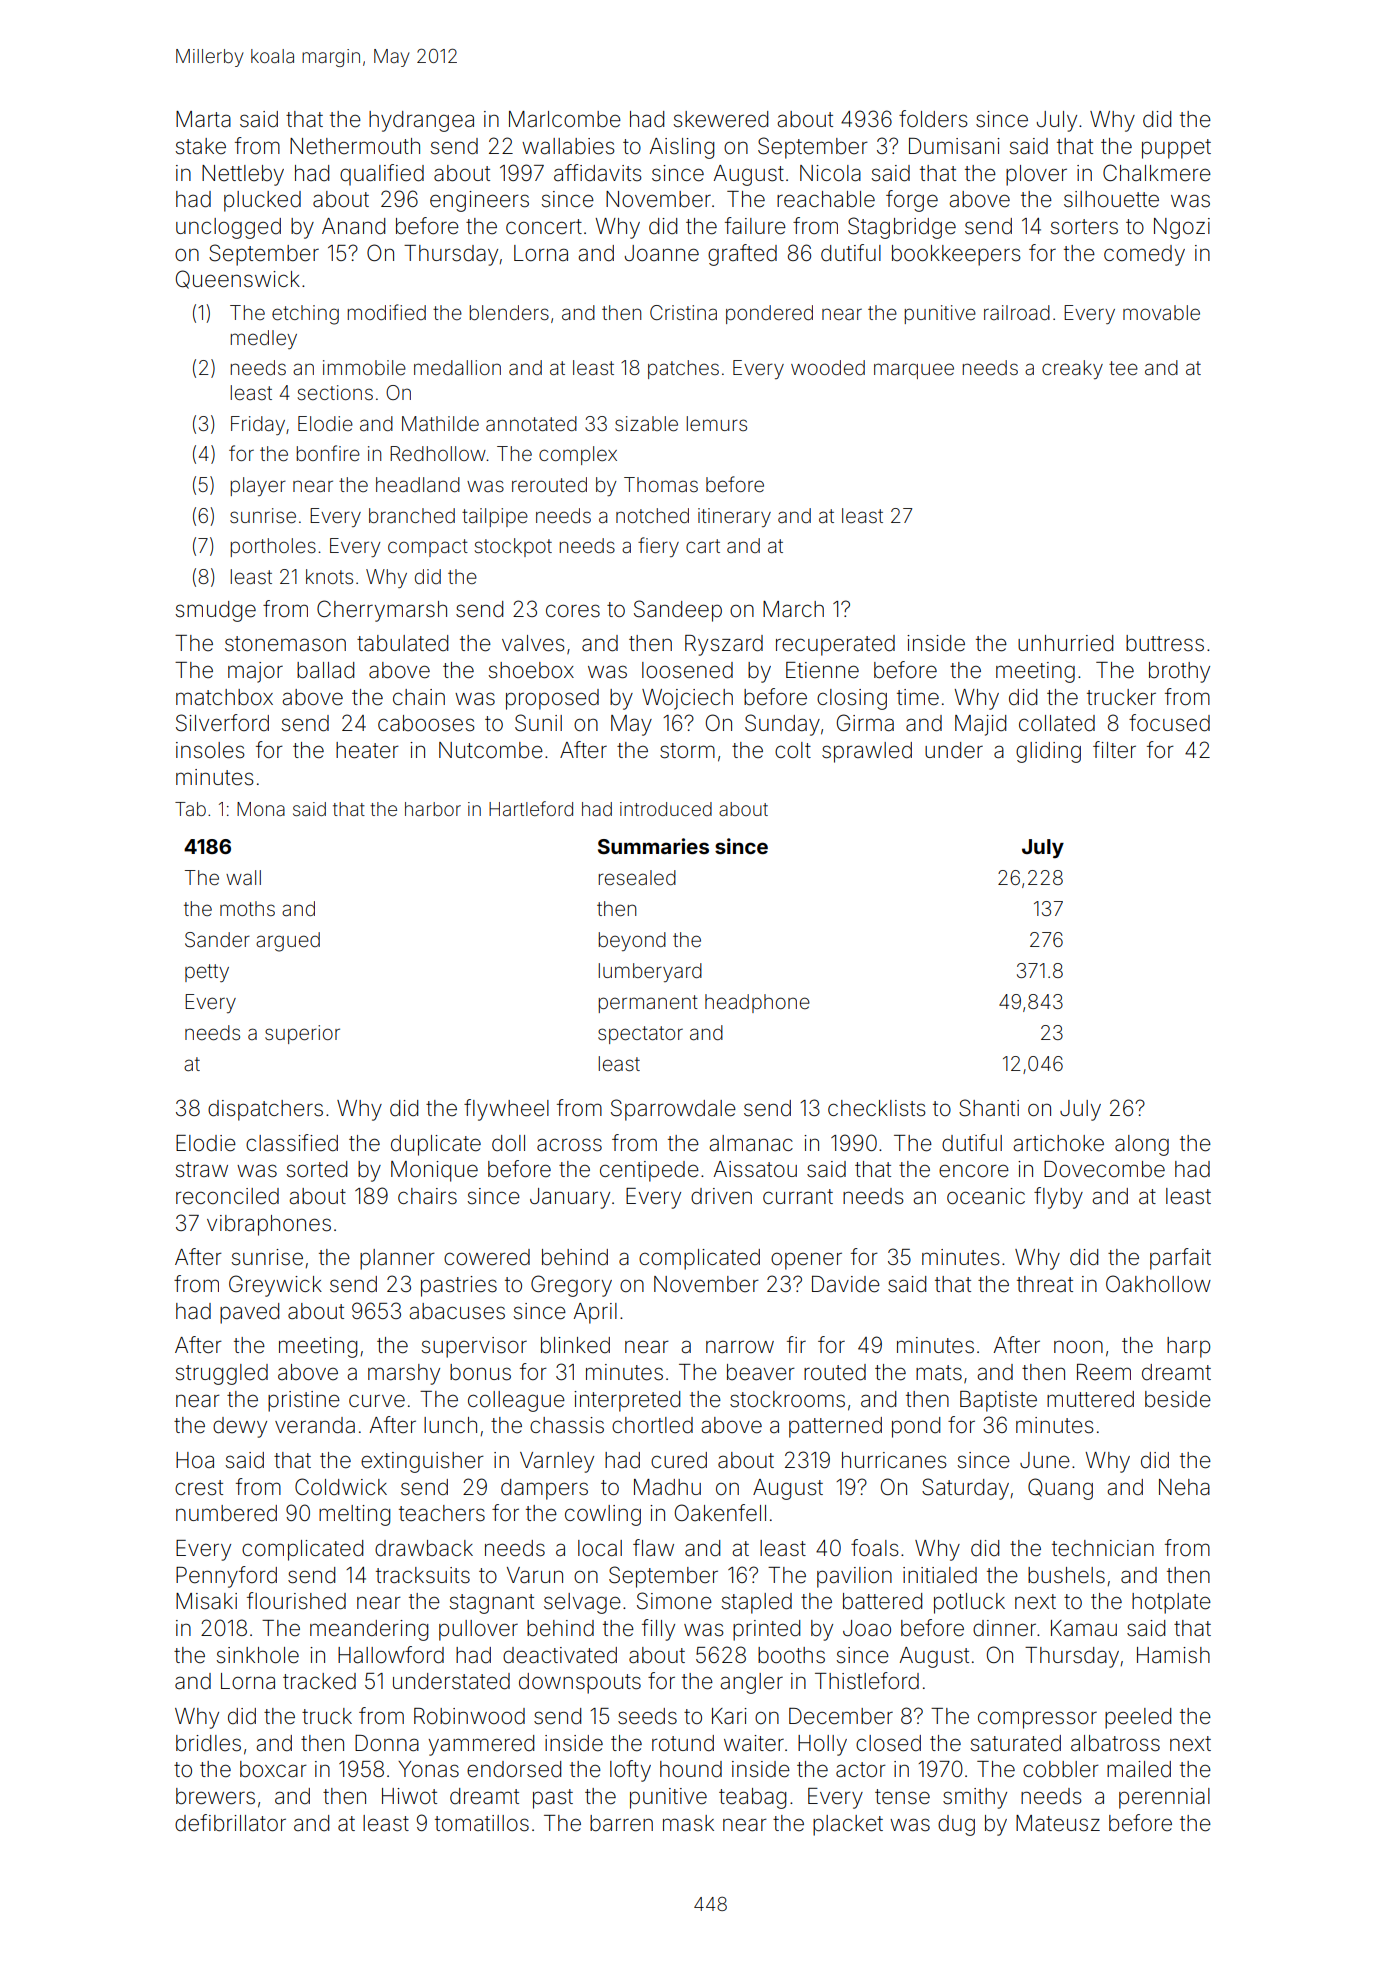  What do you see at coordinates (261, 809) in the image?
I see `Mona` at bounding box center [261, 809].
